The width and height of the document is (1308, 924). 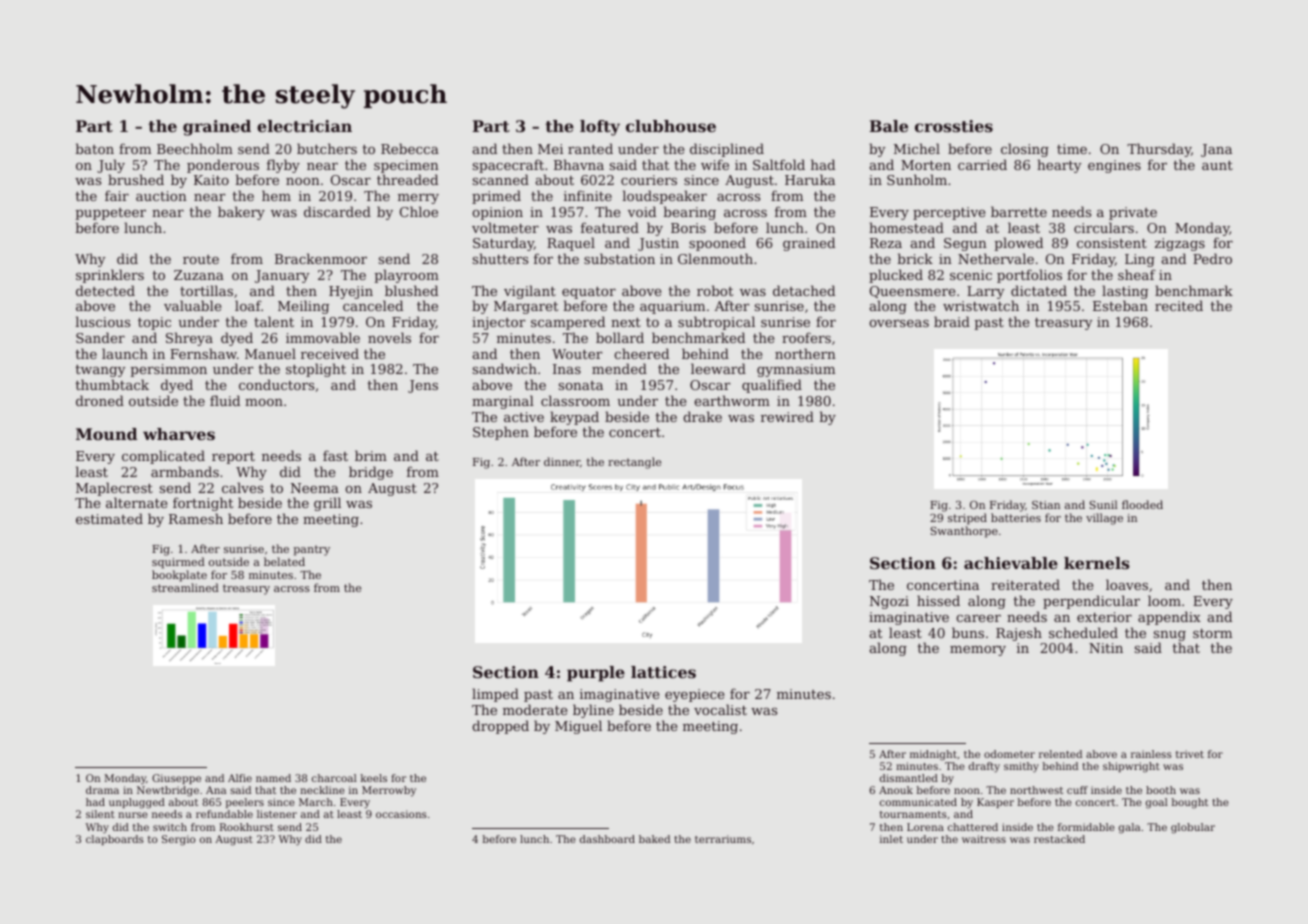 I want to click on clubhouse, so click(x=671, y=126).
